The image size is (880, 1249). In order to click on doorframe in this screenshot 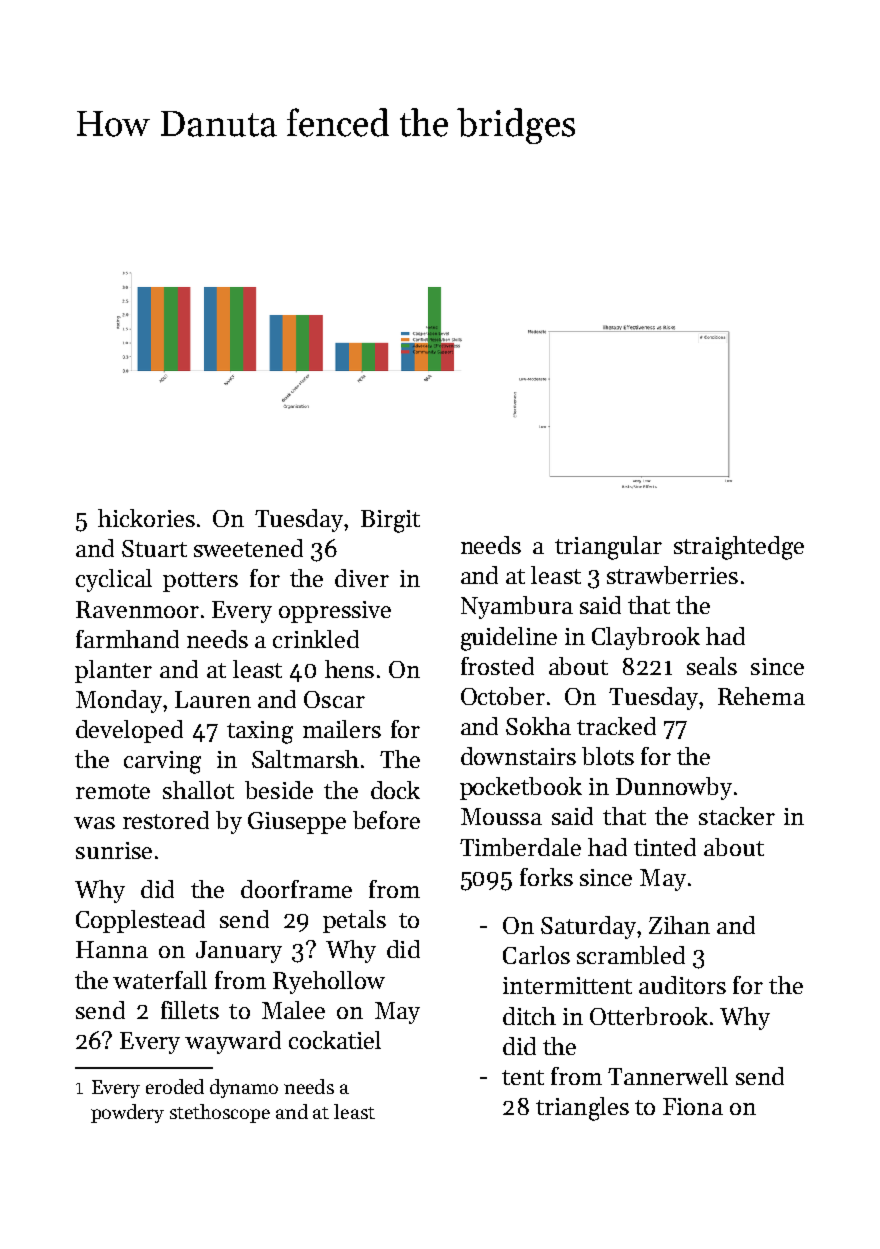, I will do `click(296, 889)`.
